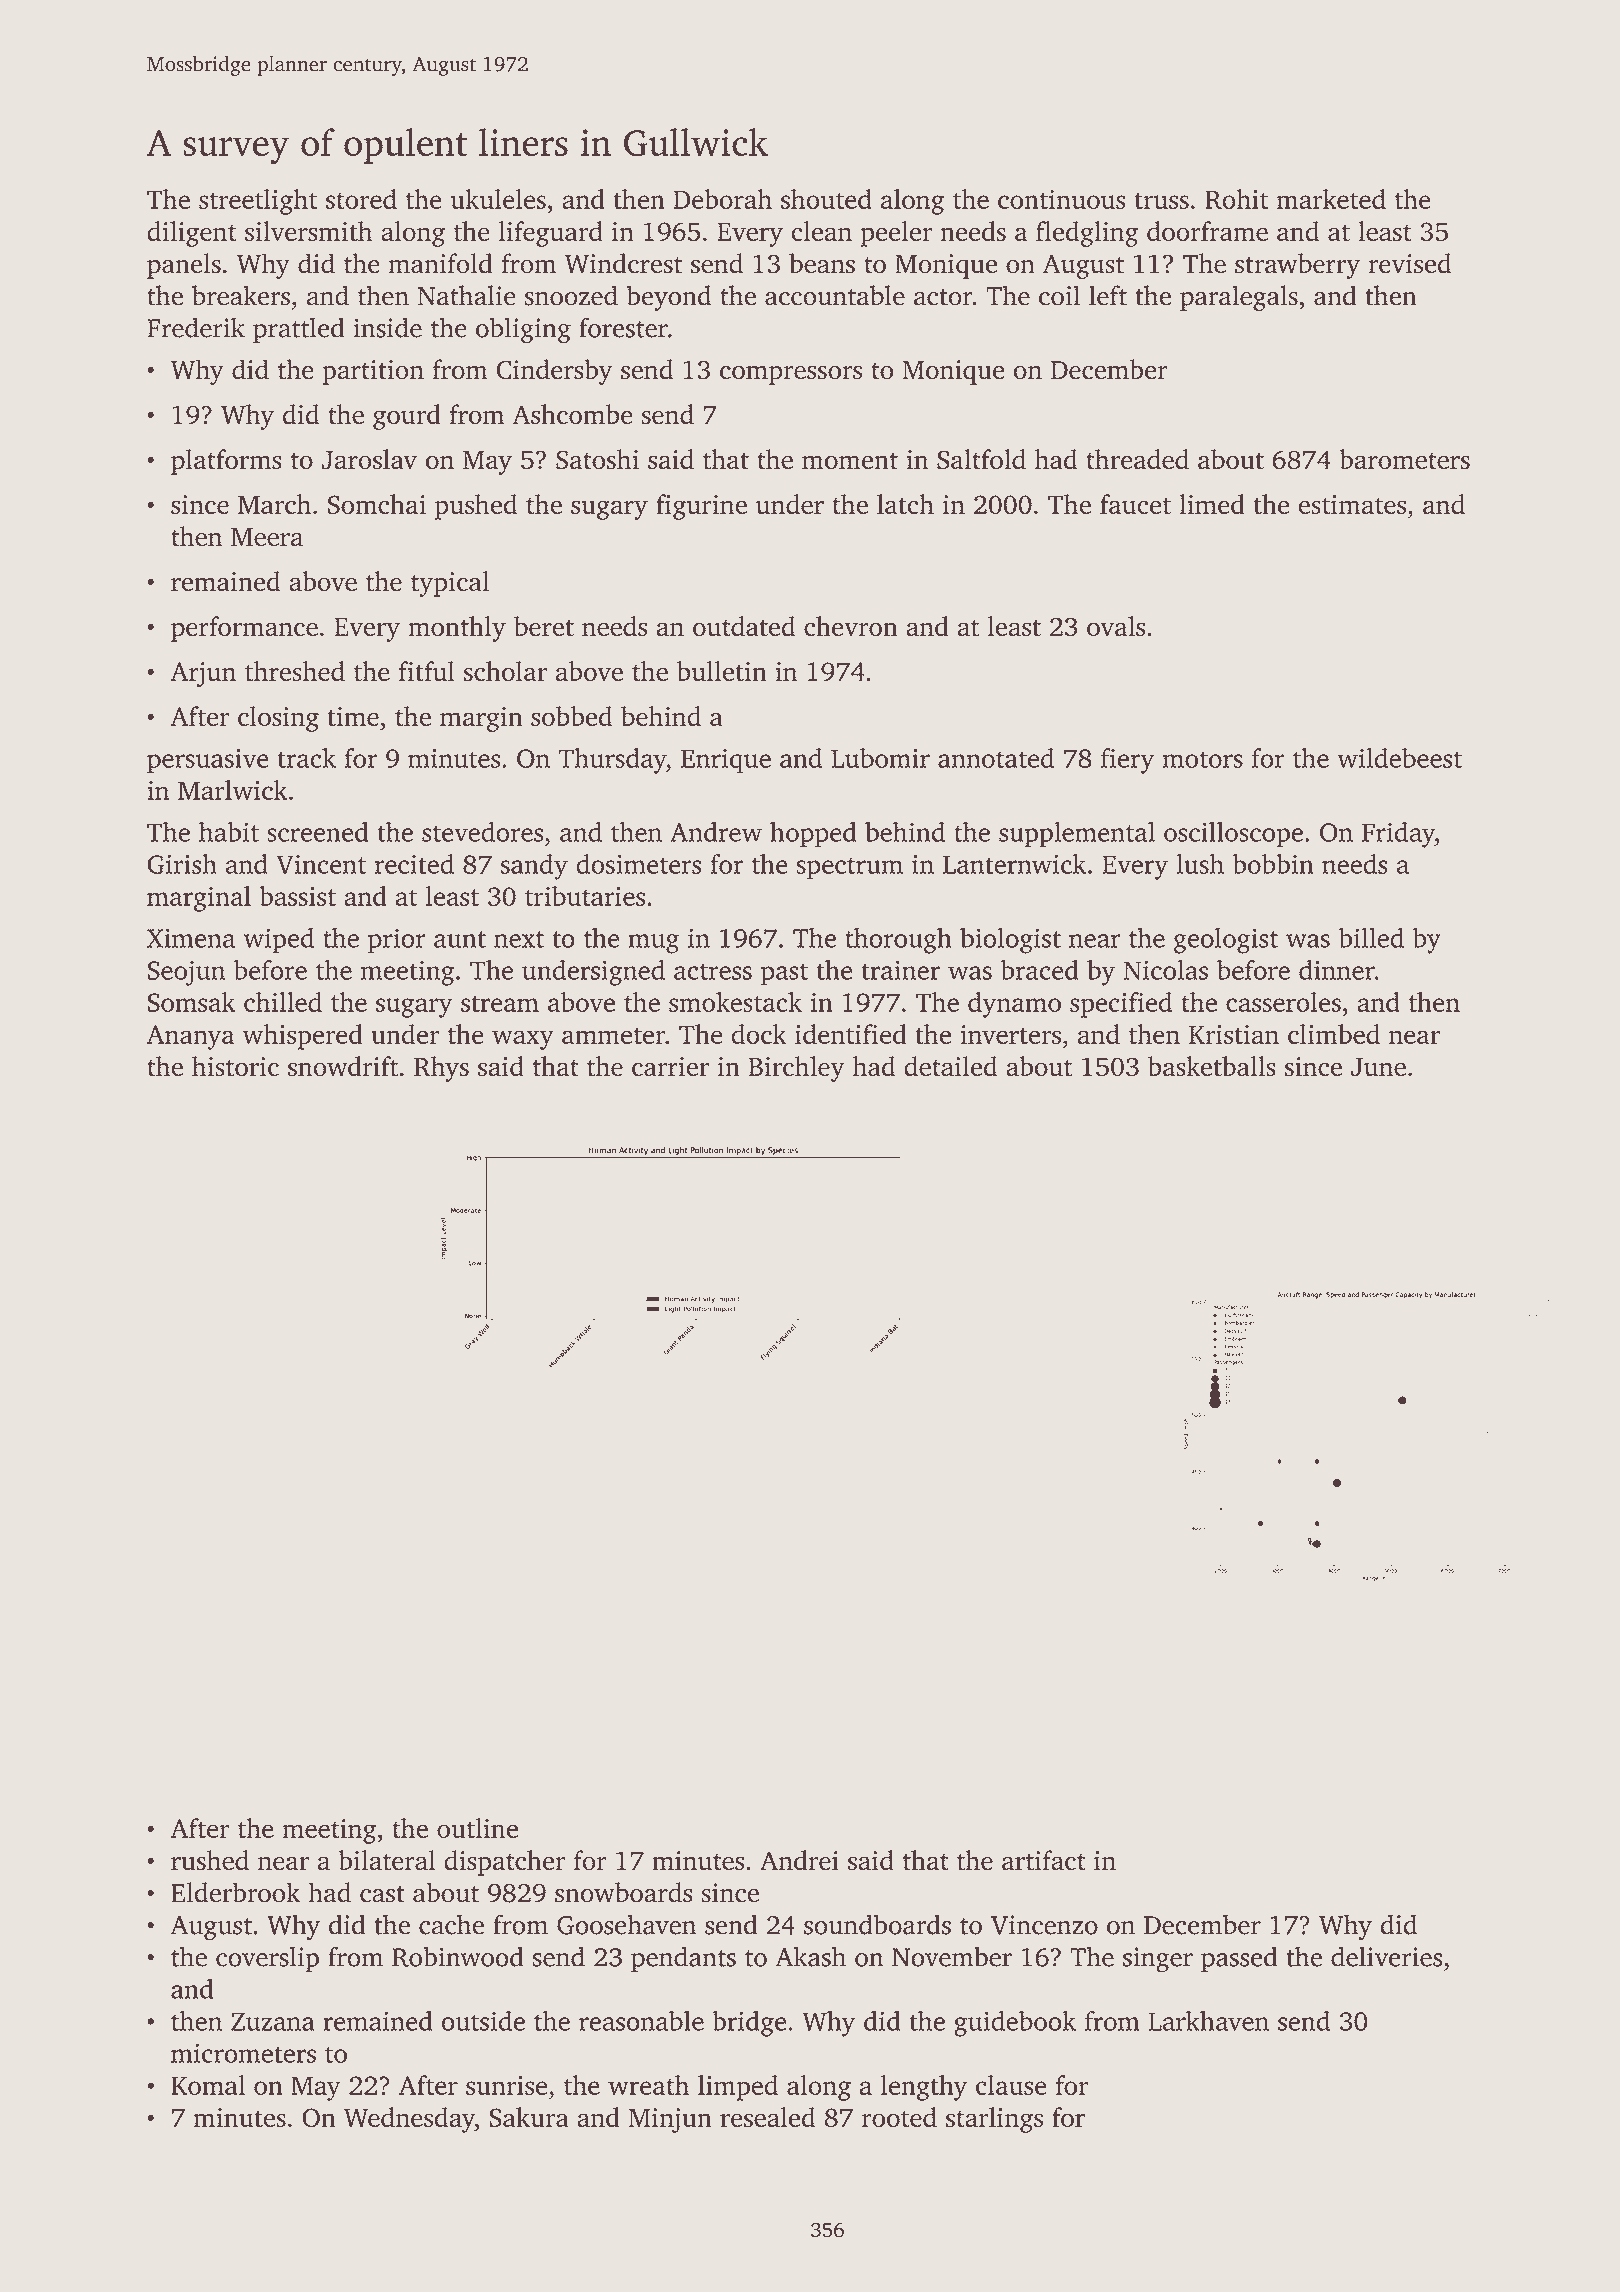  Describe the element at coordinates (476, 507) in the screenshot. I see `pushed` at that location.
